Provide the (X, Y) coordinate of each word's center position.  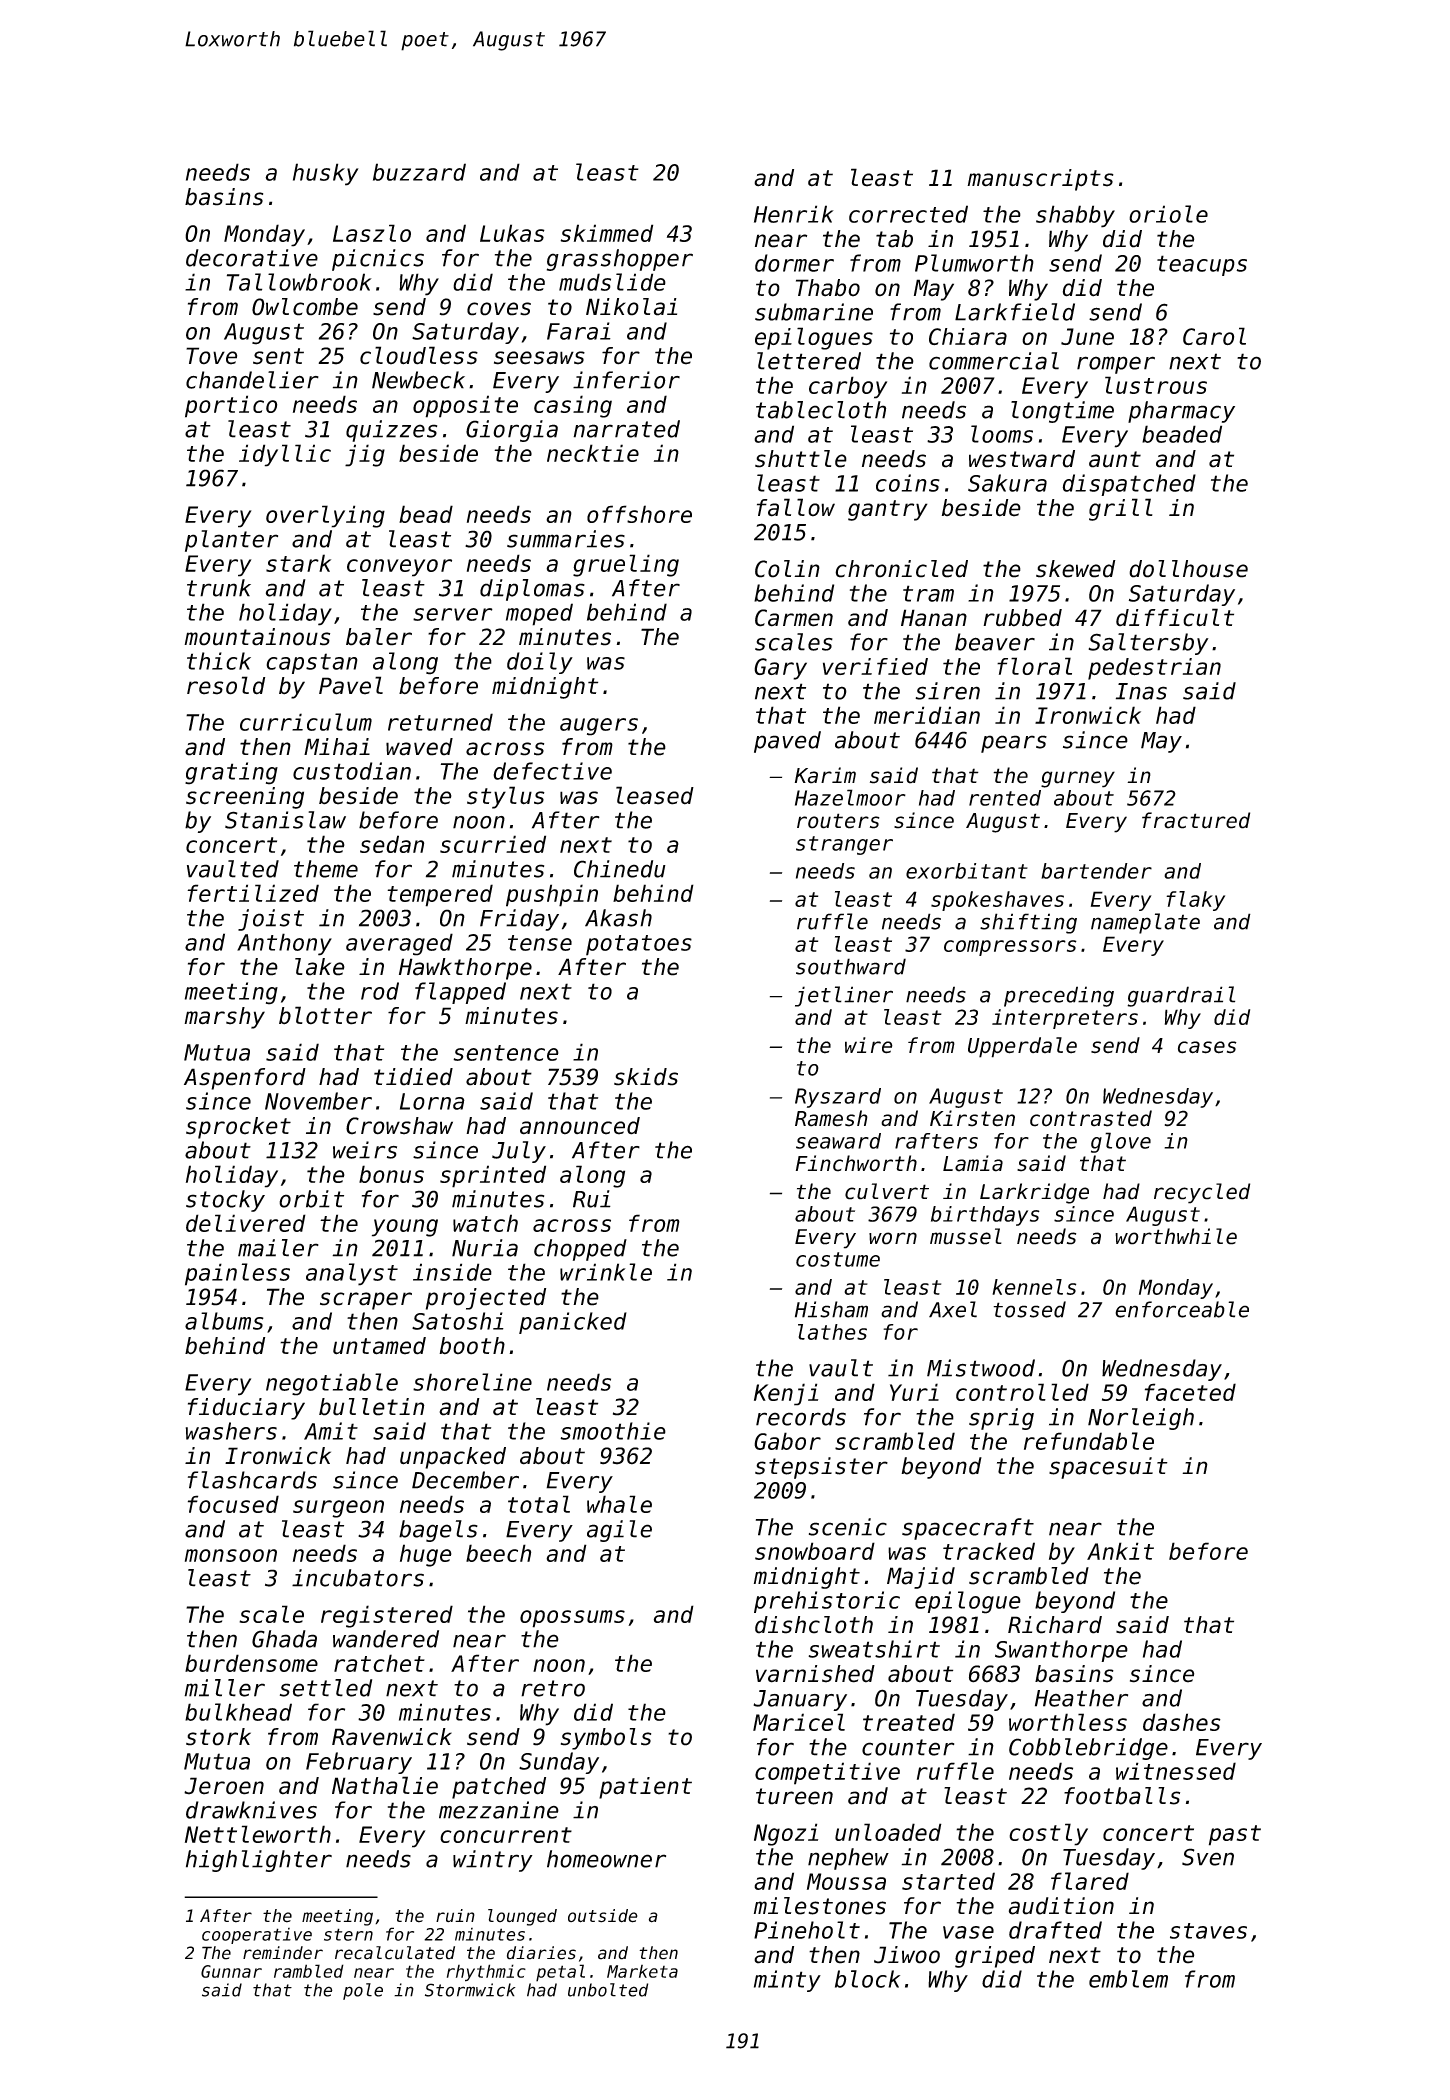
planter (231, 541)
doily (540, 663)
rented (1005, 798)
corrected (908, 214)
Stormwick (470, 1990)
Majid (921, 1578)
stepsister (821, 1468)
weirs (365, 1150)
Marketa (642, 1971)
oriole (1168, 214)
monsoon (231, 1555)
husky (326, 174)
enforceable (1182, 1309)
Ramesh (831, 1118)
